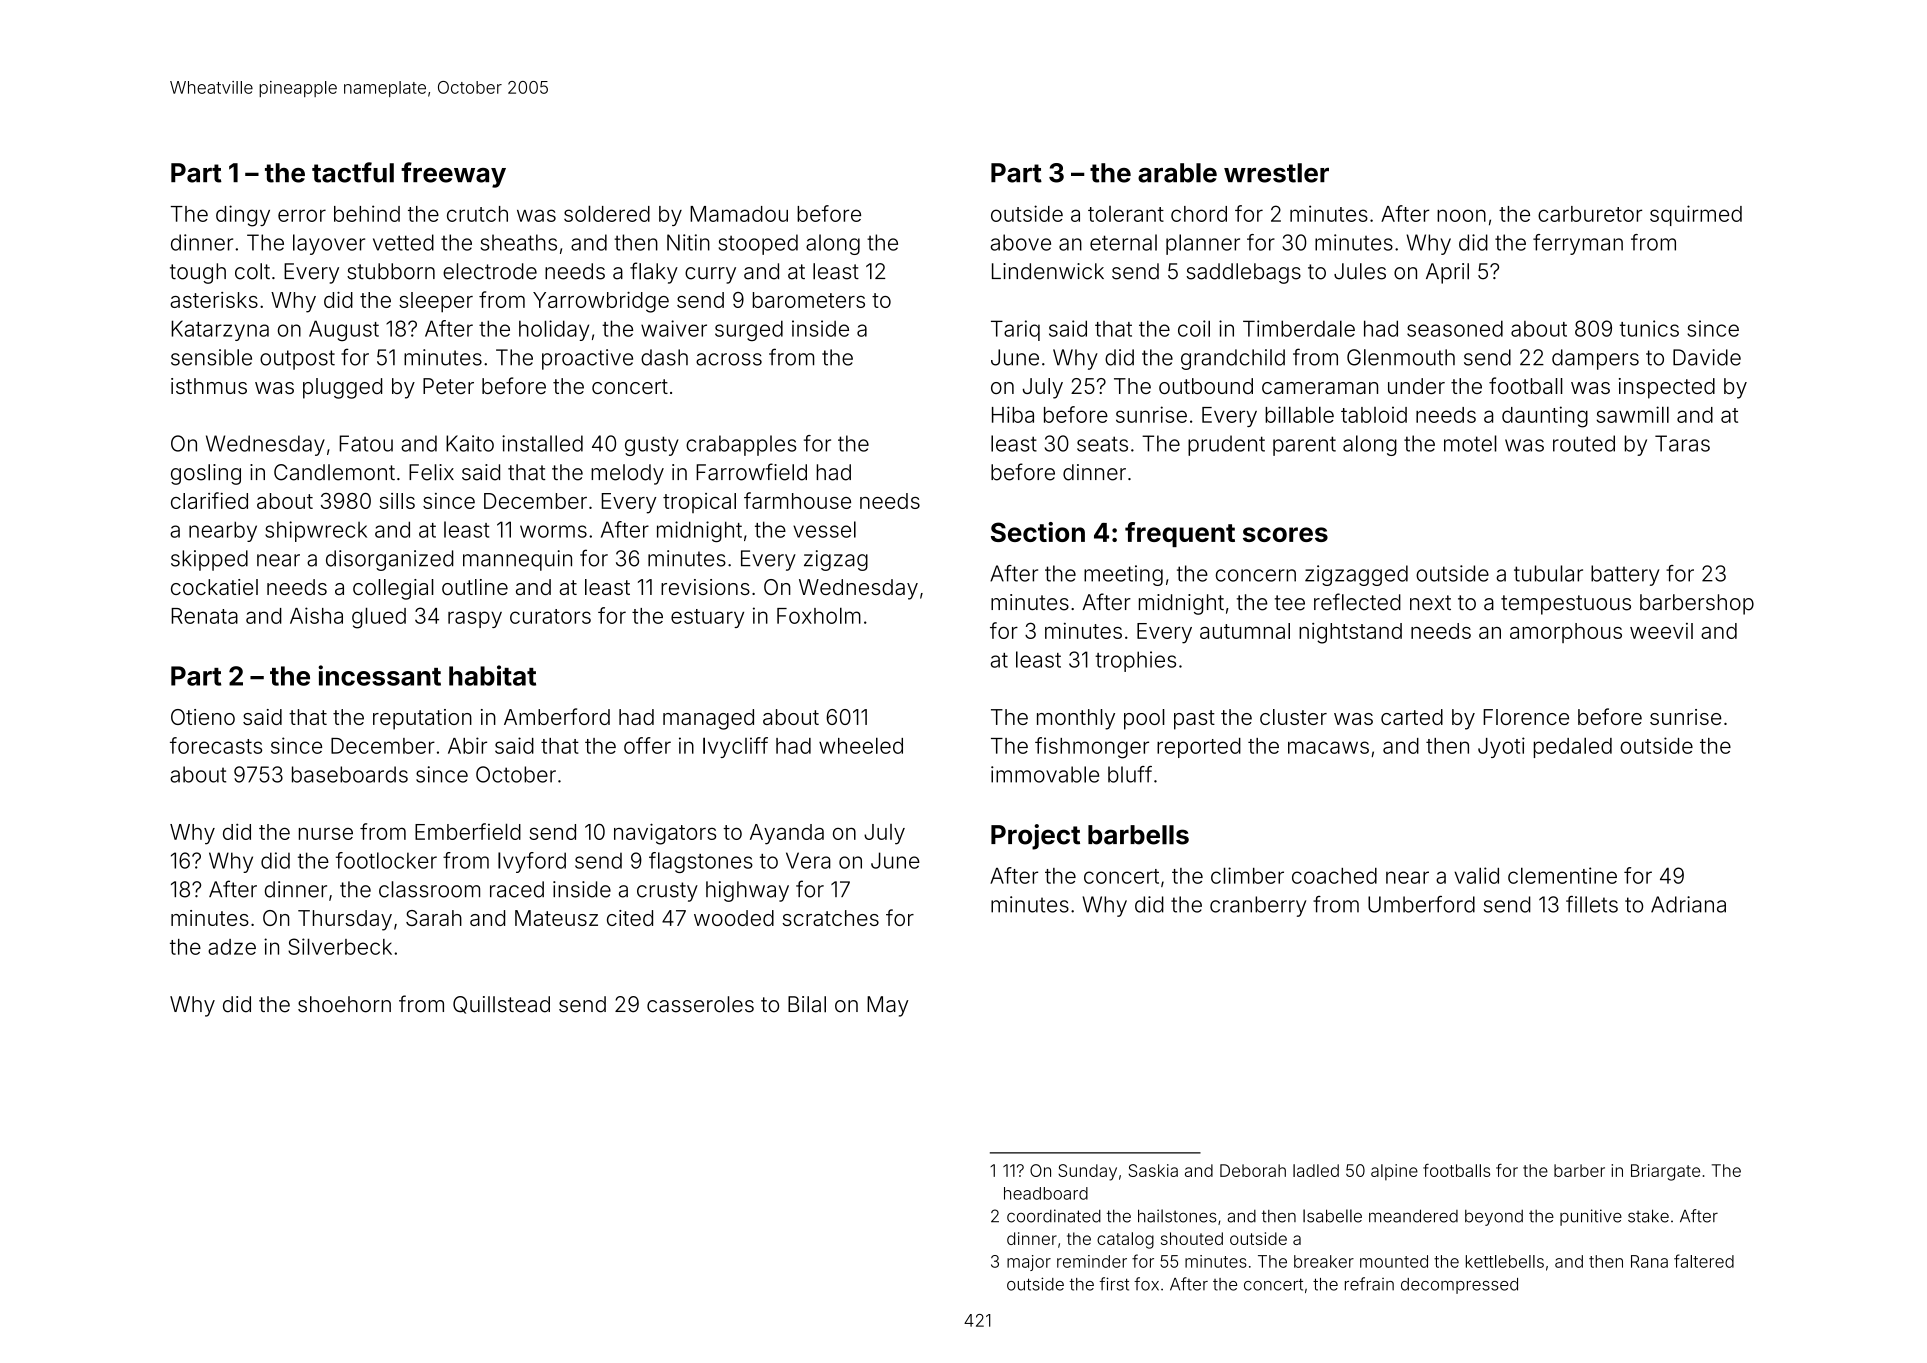  What do you see at coordinates (1590, 214) in the document?
I see `carburetor` at bounding box center [1590, 214].
